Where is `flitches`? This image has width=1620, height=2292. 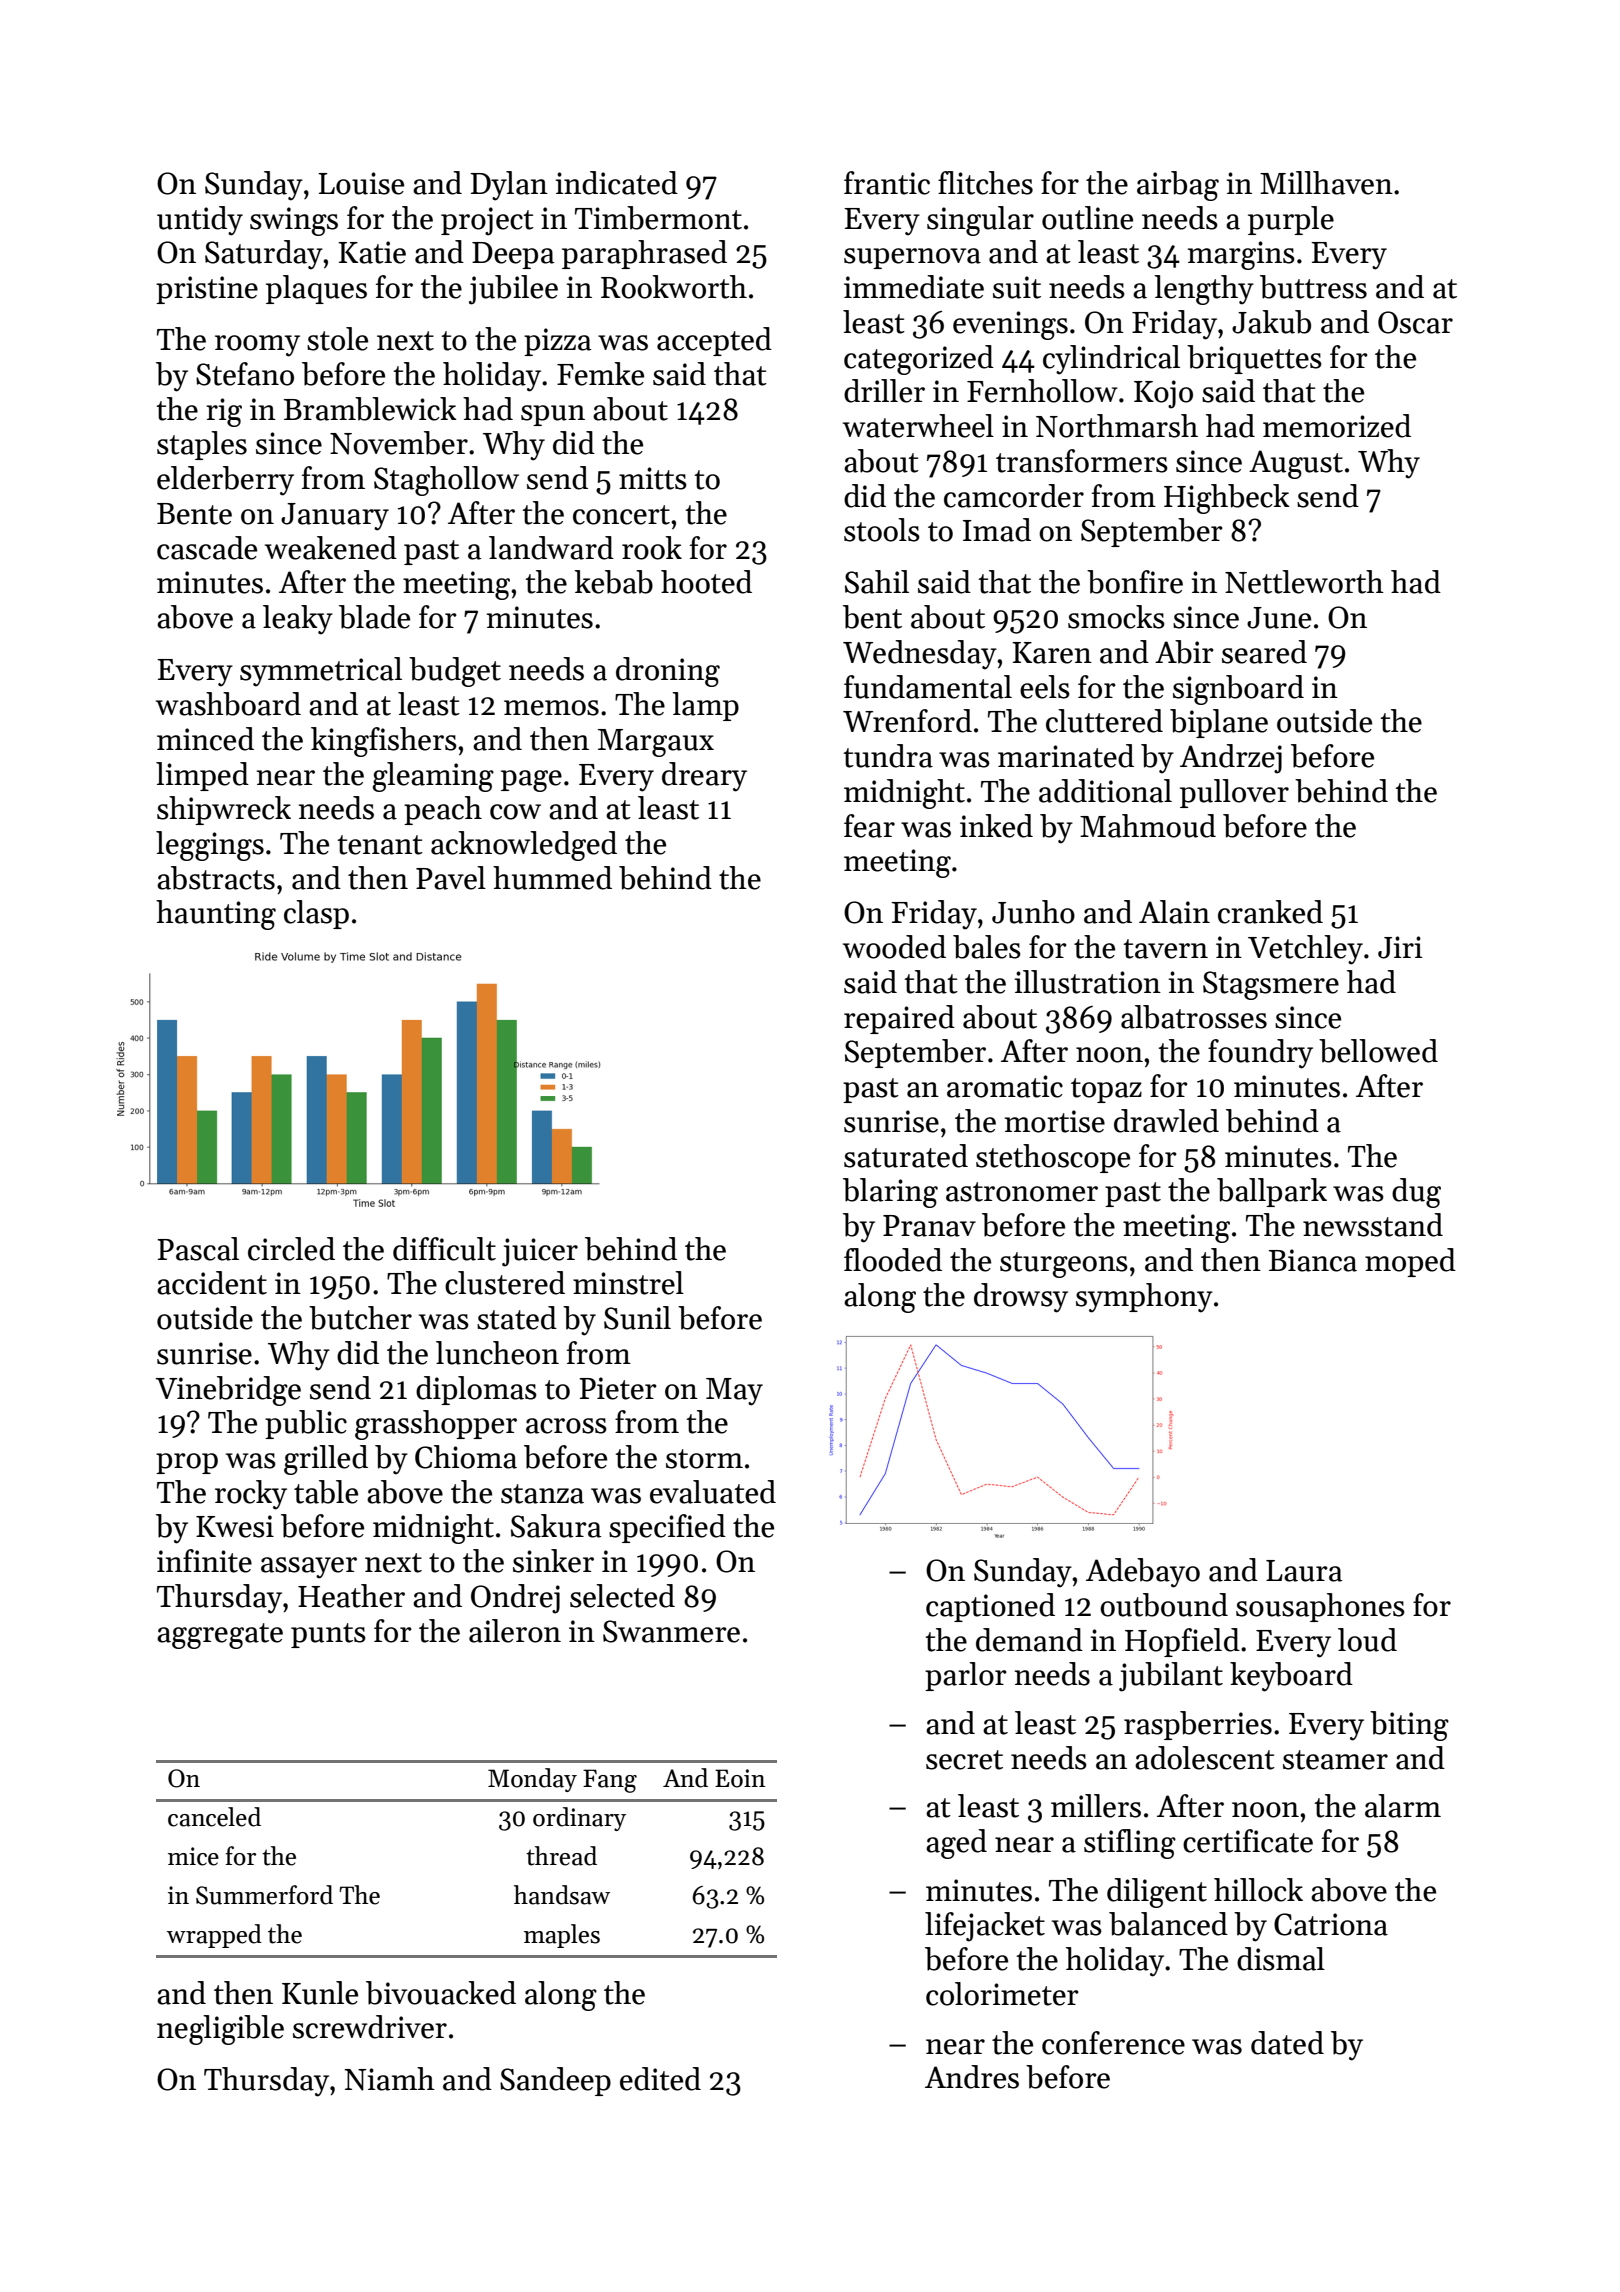 flitches is located at coordinates (985, 183).
